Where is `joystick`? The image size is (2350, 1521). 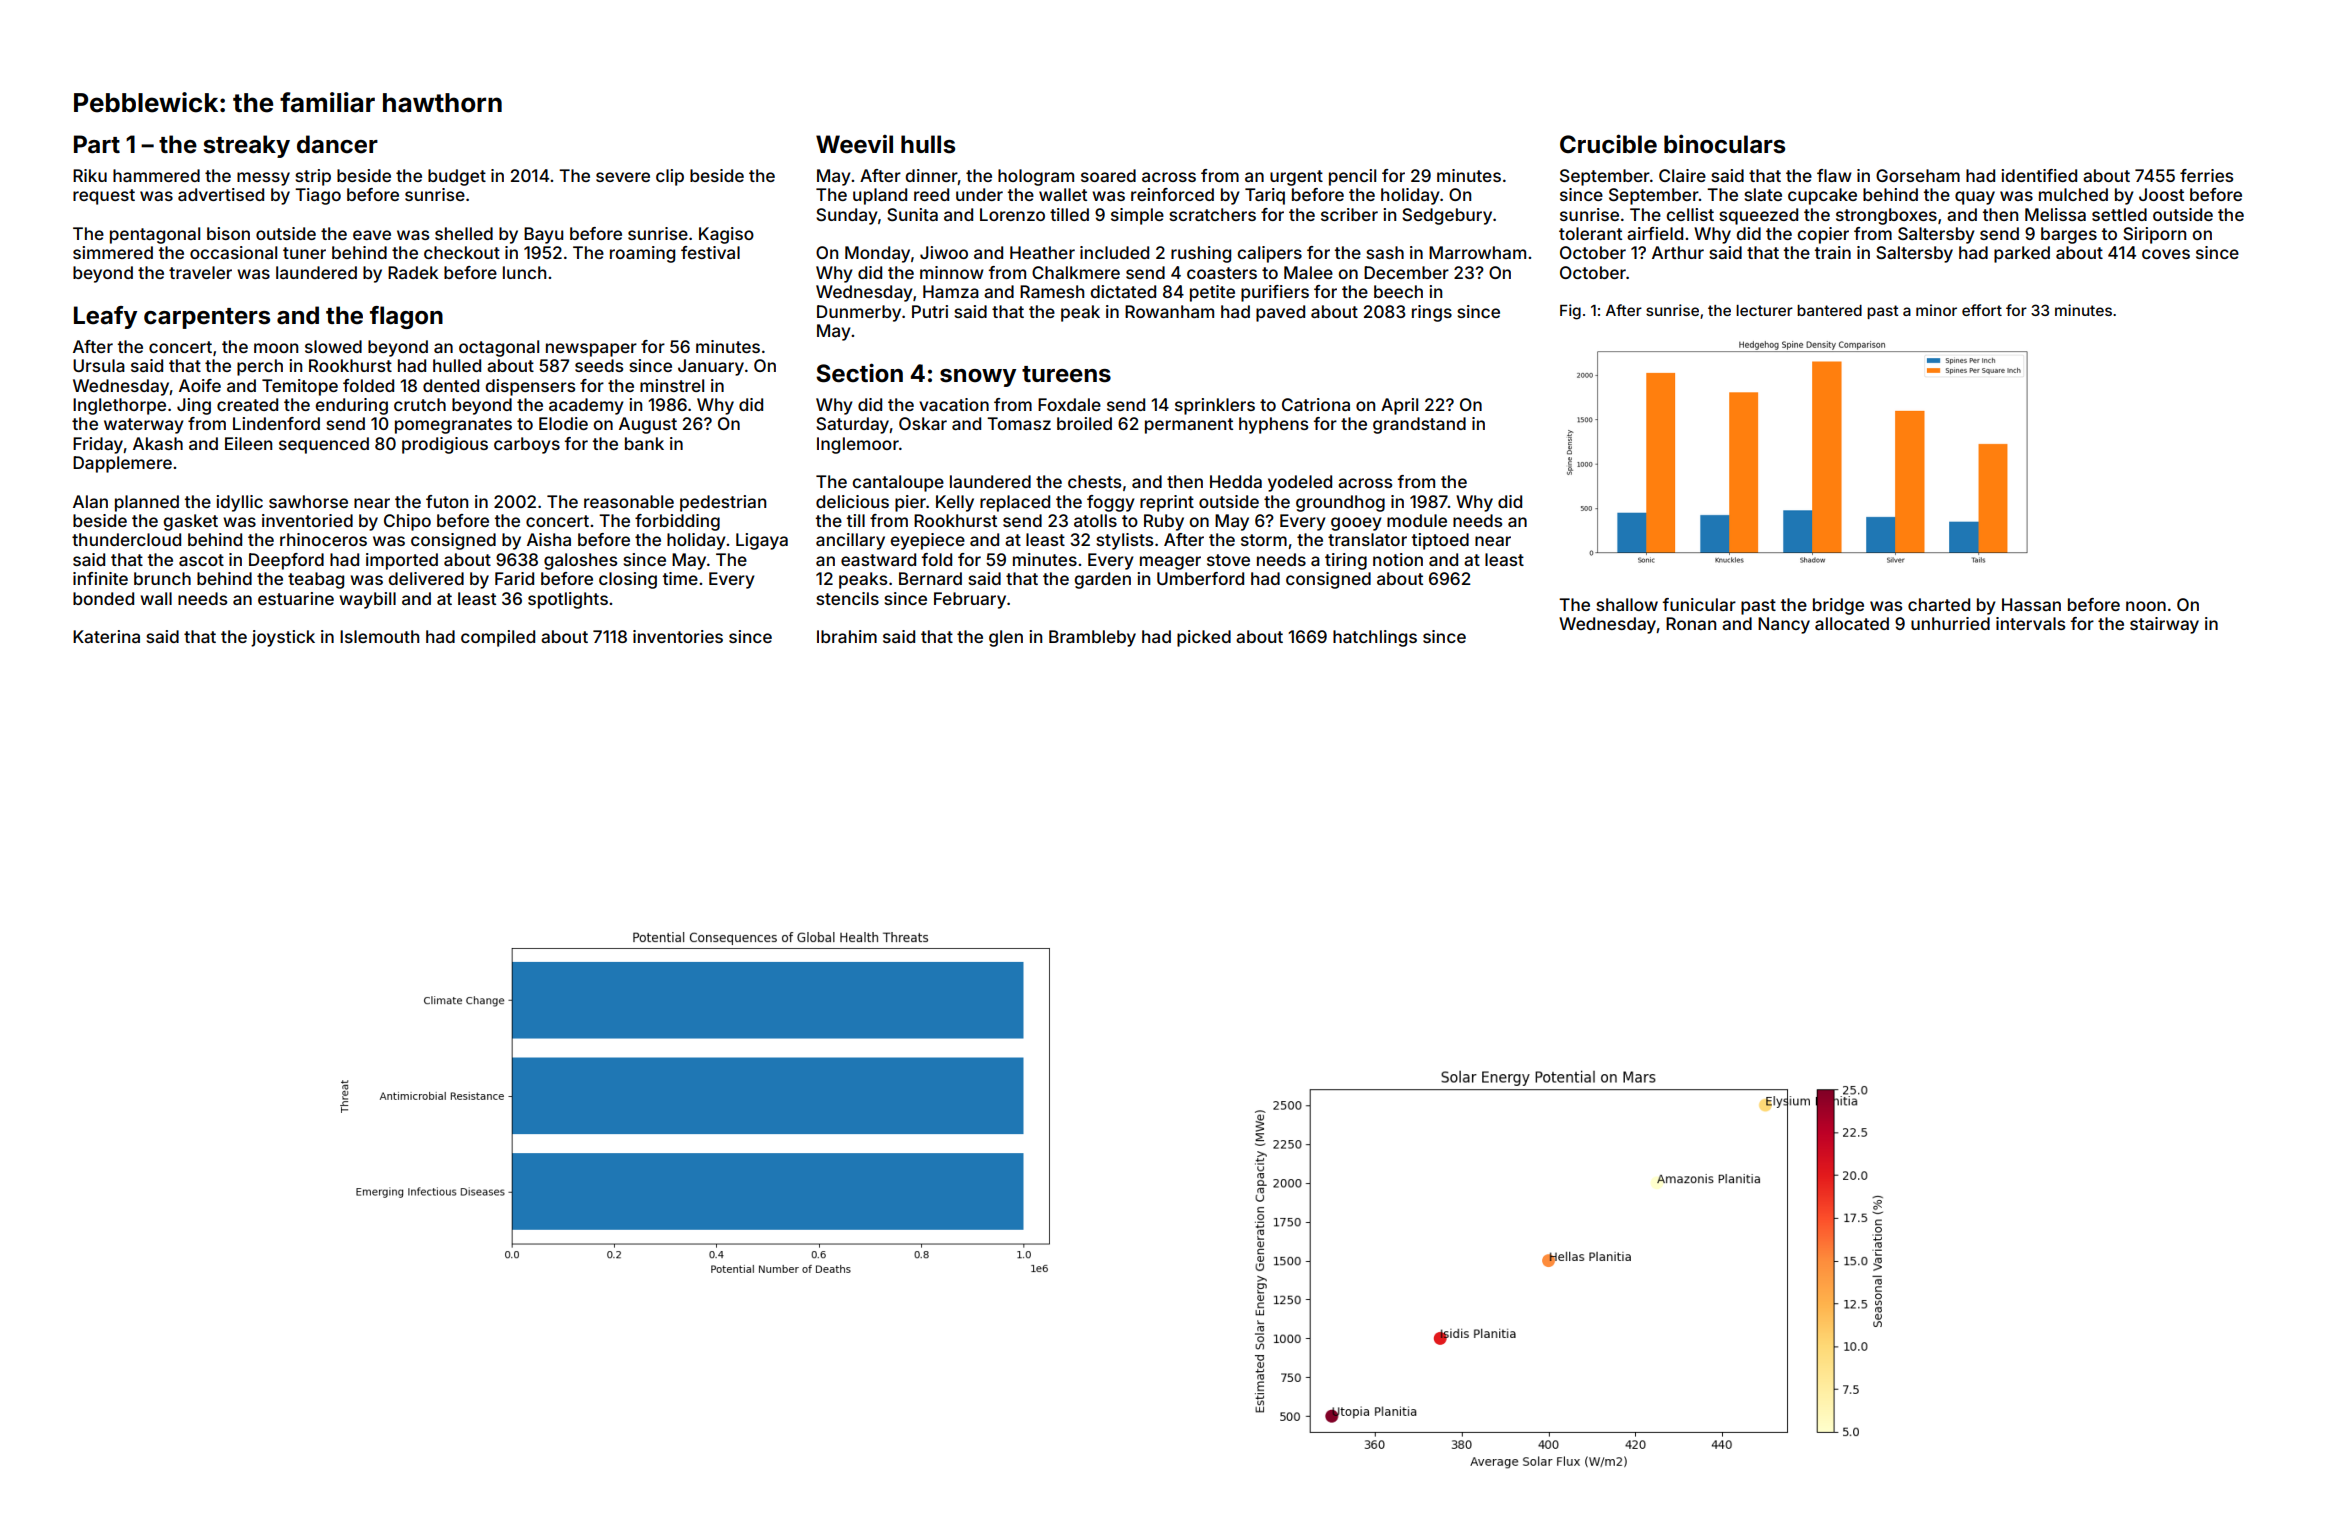 joystick is located at coordinates (283, 638).
